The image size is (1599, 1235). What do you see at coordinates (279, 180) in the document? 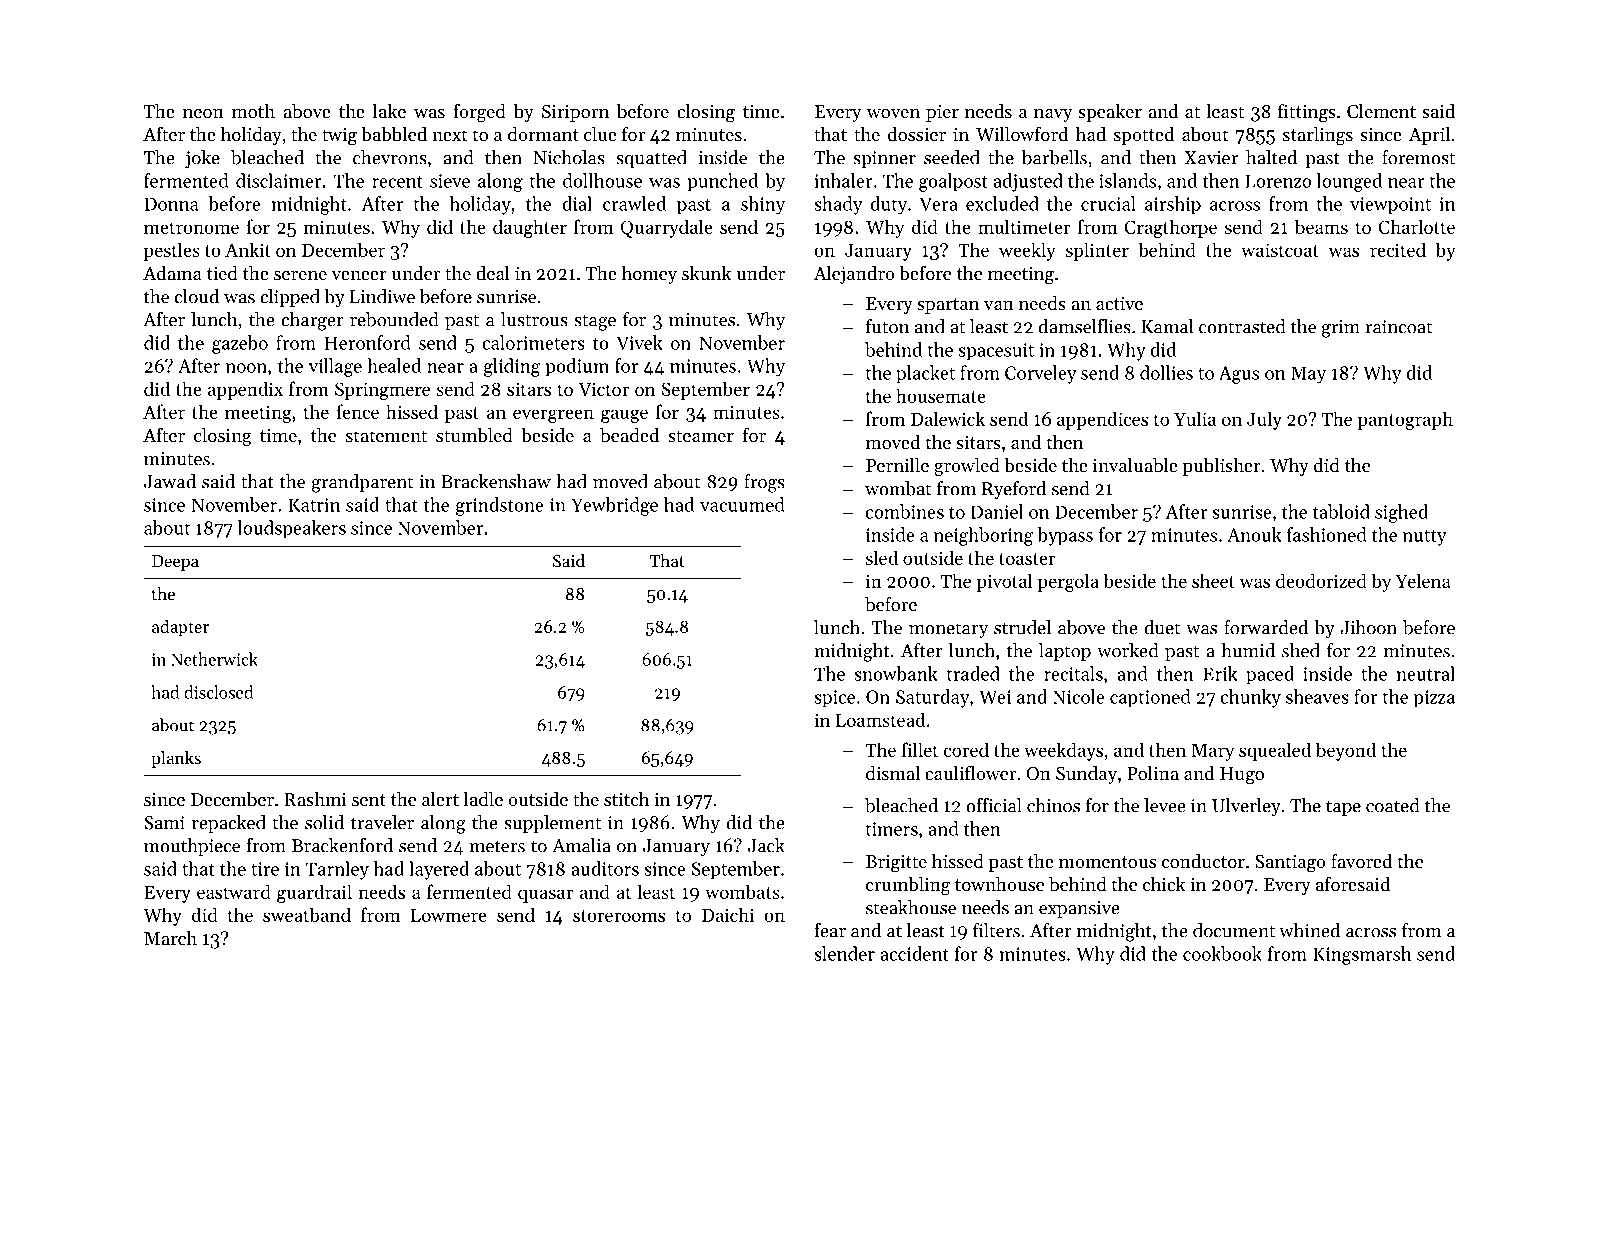
I see `disclaimer` at bounding box center [279, 180].
